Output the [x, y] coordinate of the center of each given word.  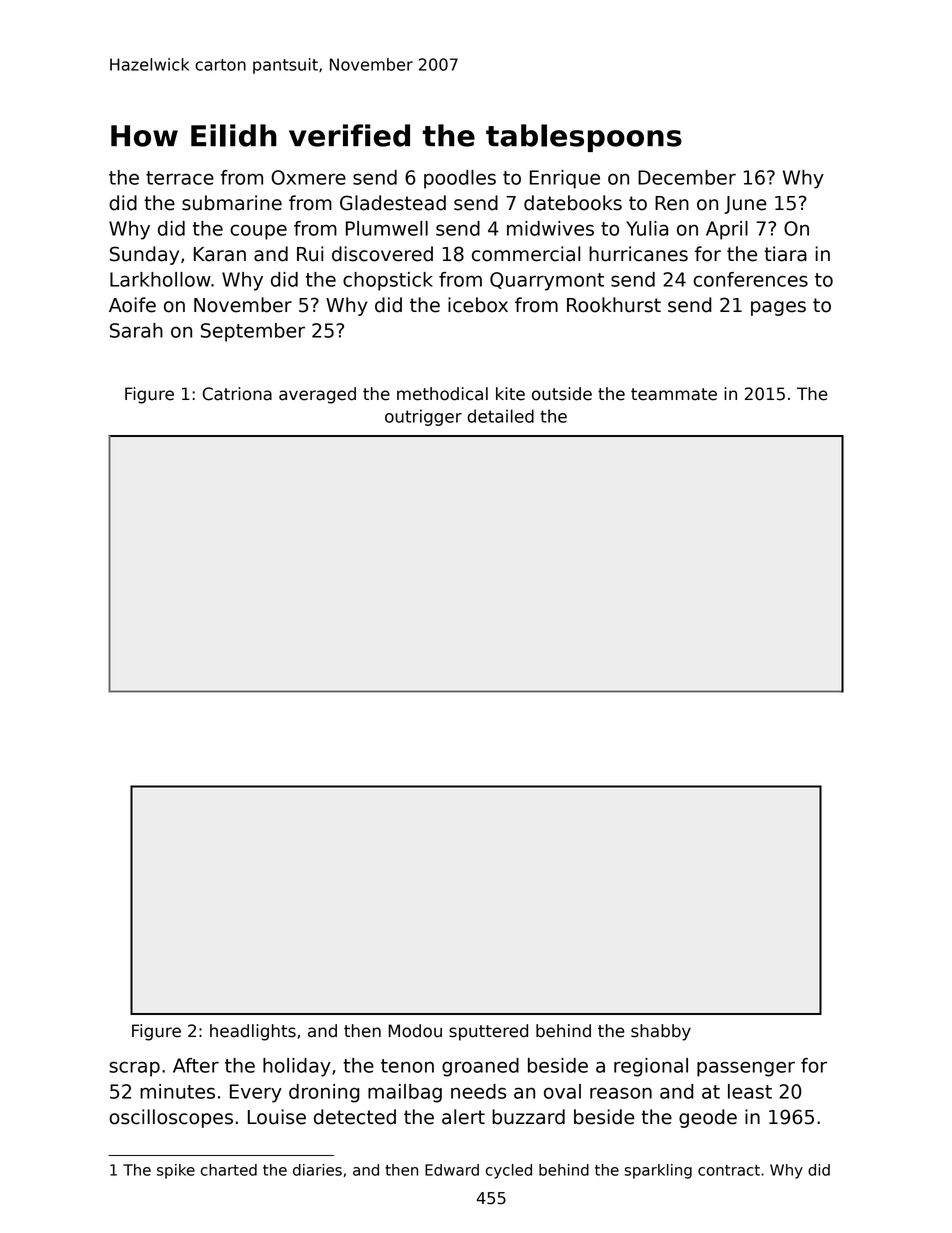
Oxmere [308, 177]
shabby [661, 1032]
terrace [180, 178]
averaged [317, 395]
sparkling [658, 1171]
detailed [500, 416]
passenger [746, 1069]
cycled [509, 1171]
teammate [674, 394]
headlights [253, 1032]
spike [176, 1171]
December [687, 177]
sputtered [488, 1032]
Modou [415, 1031]
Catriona [237, 394]
